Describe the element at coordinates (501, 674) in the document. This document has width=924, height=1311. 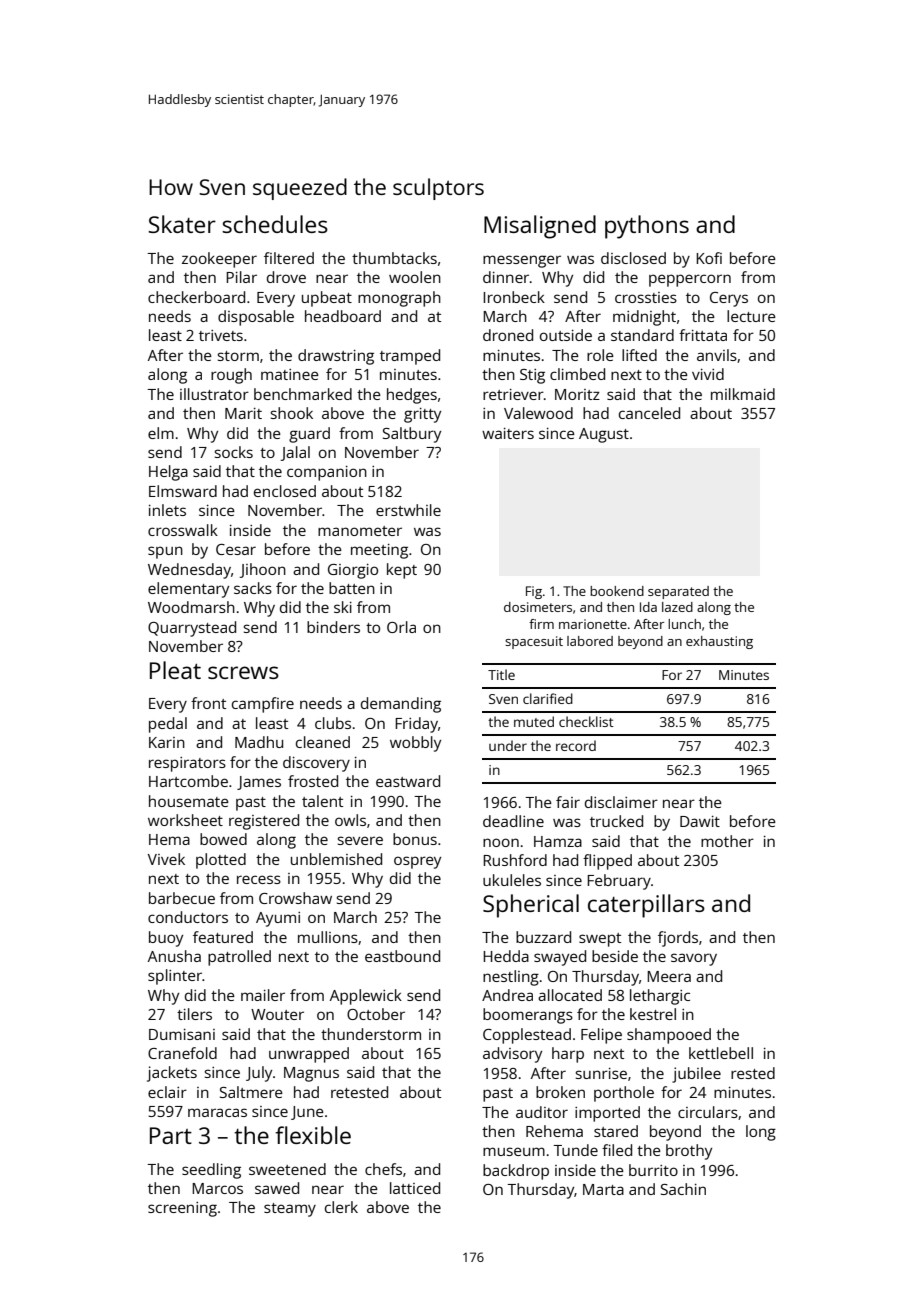
I see `Title` at that location.
